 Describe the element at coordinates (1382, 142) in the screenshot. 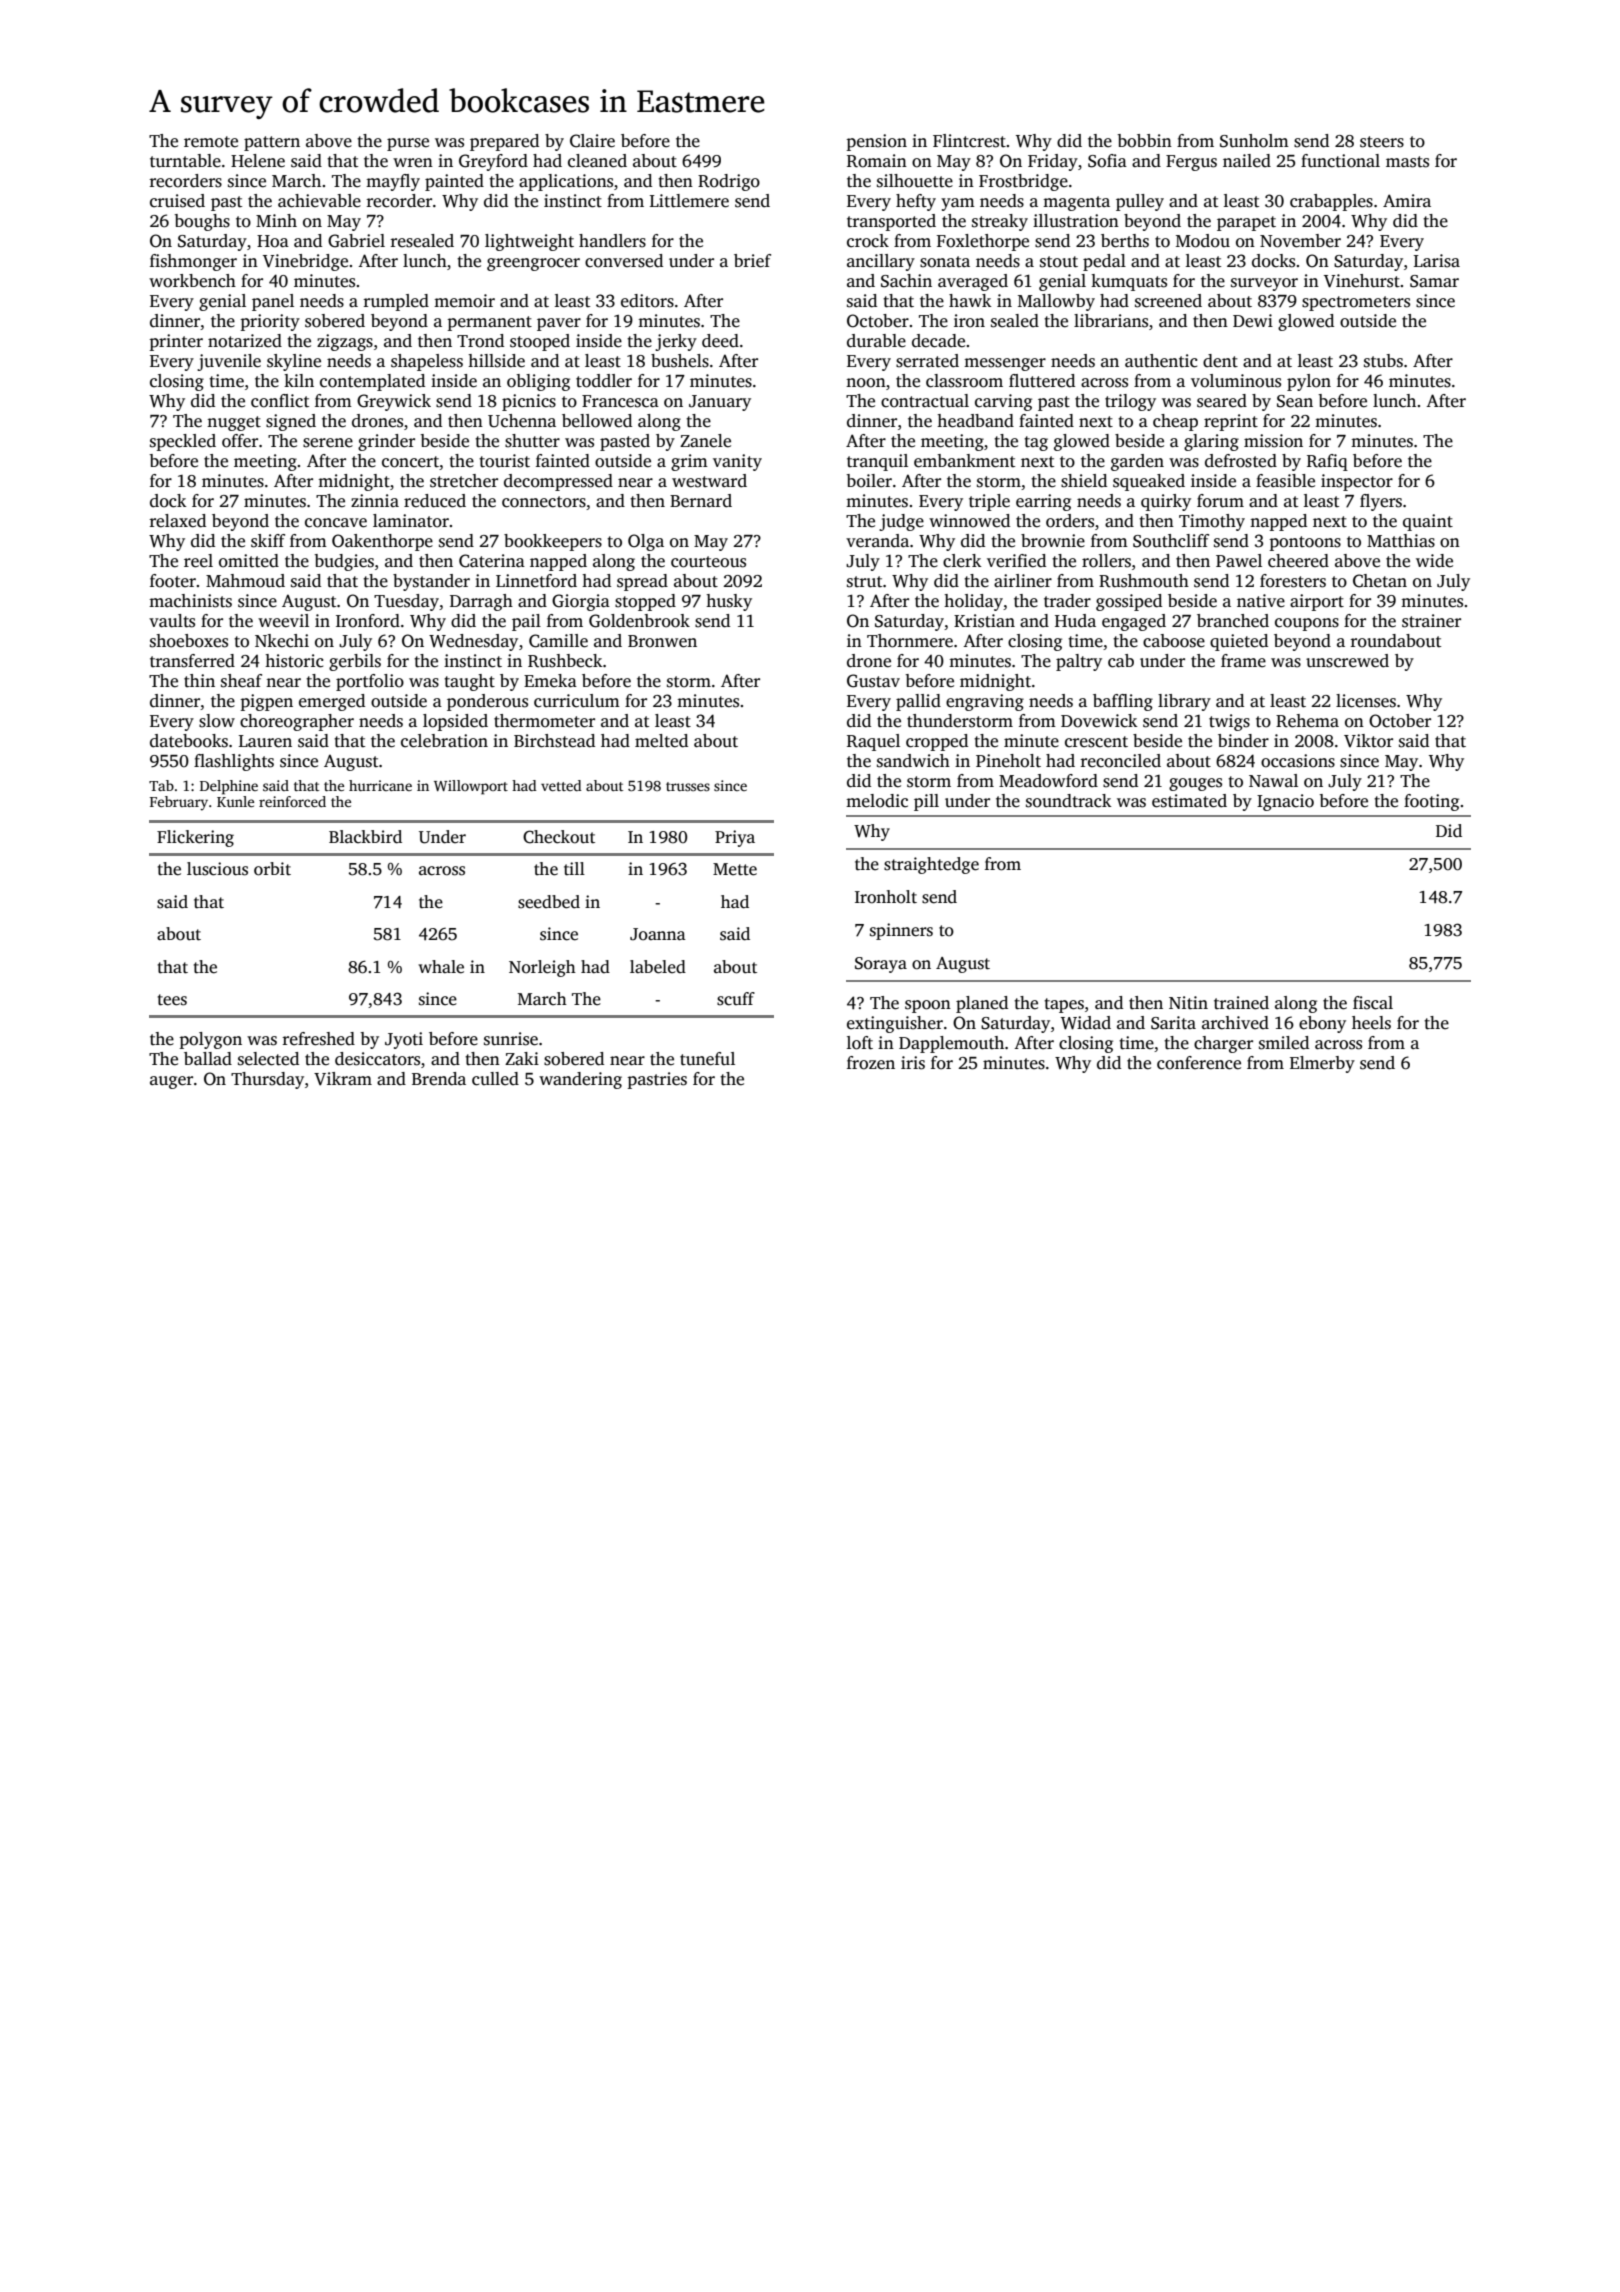

I see `steers` at that location.
